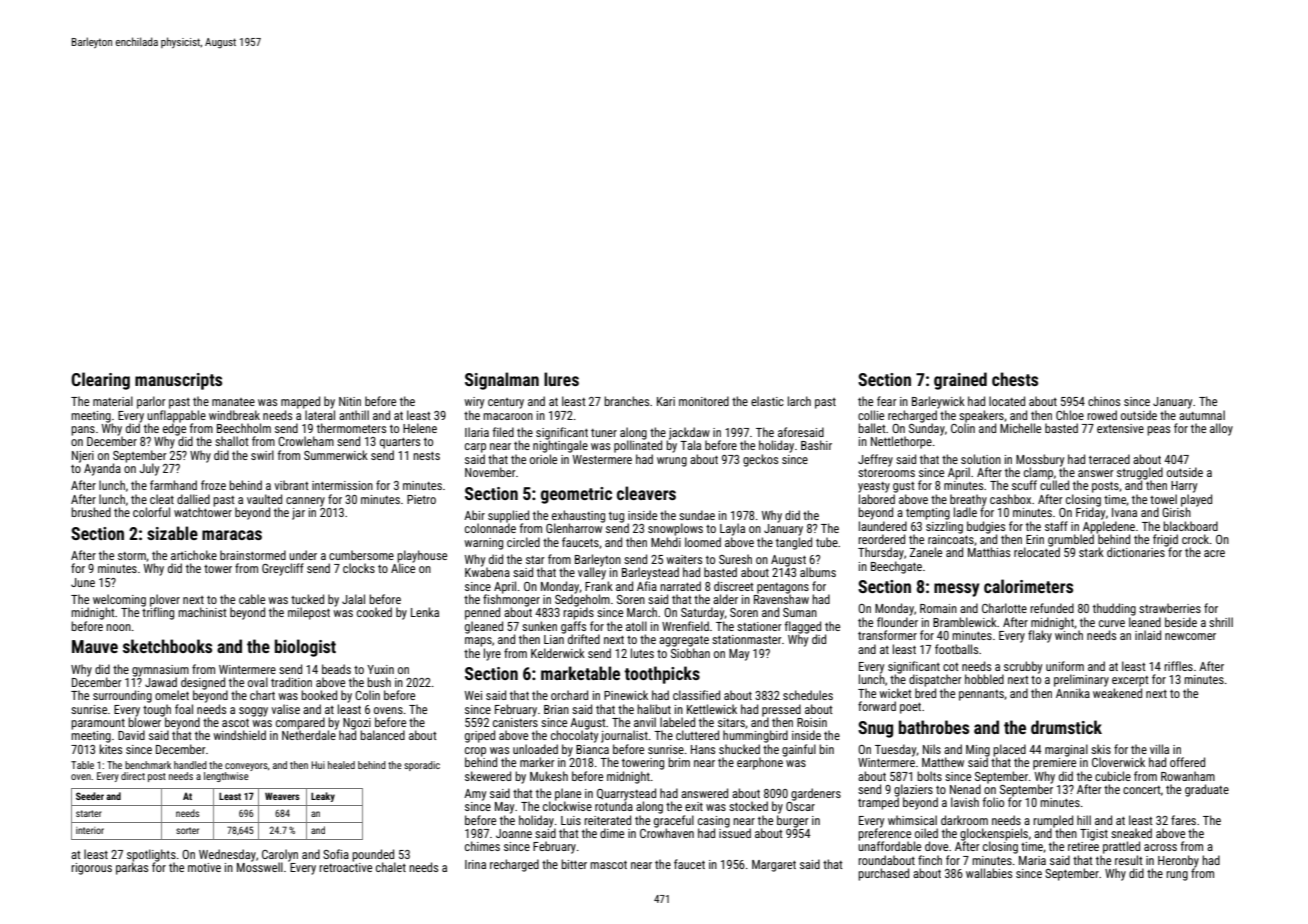  Describe the element at coordinates (1202, 415) in the screenshot. I see `autumnal` at that location.
